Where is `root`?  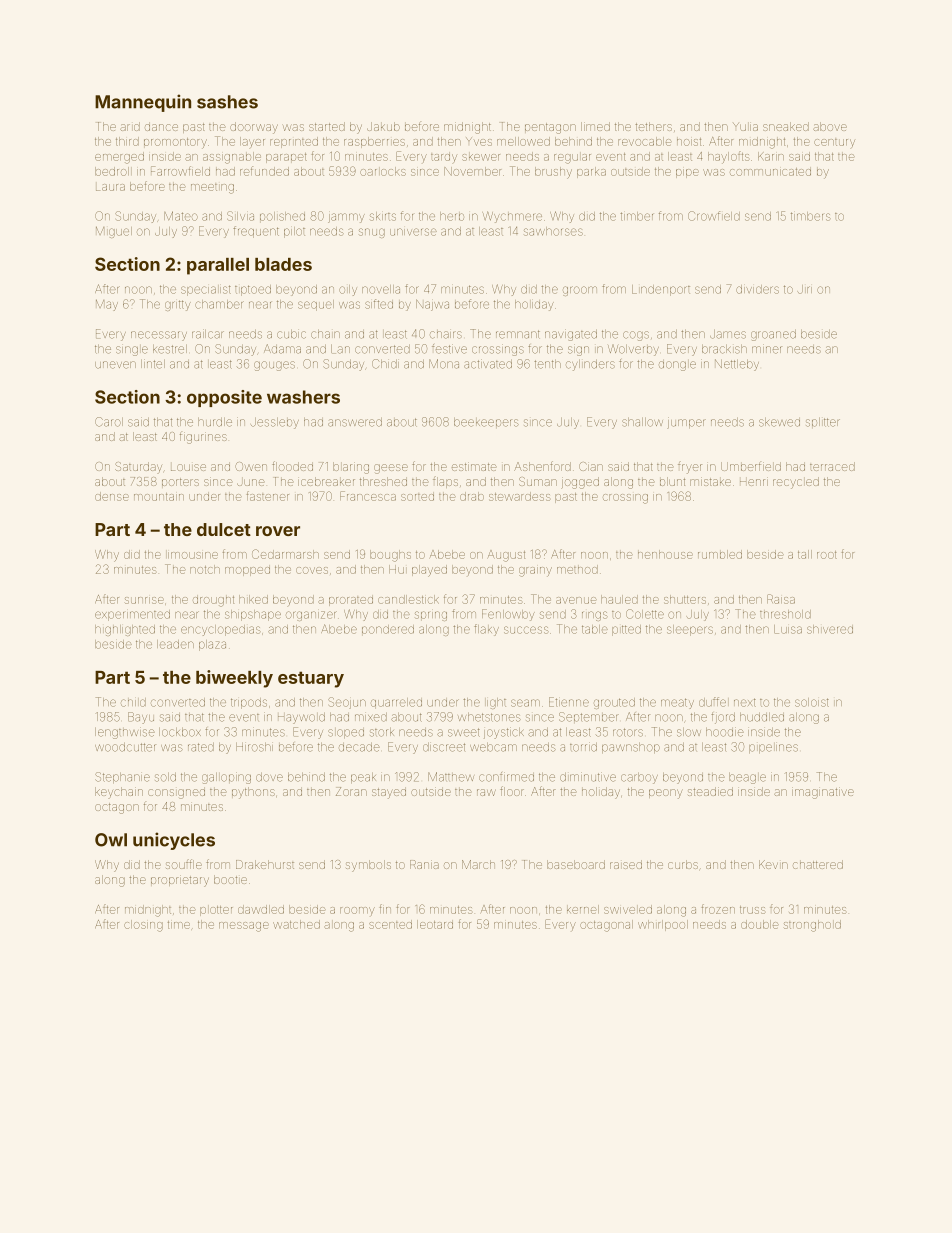 root is located at coordinates (827, 555).
